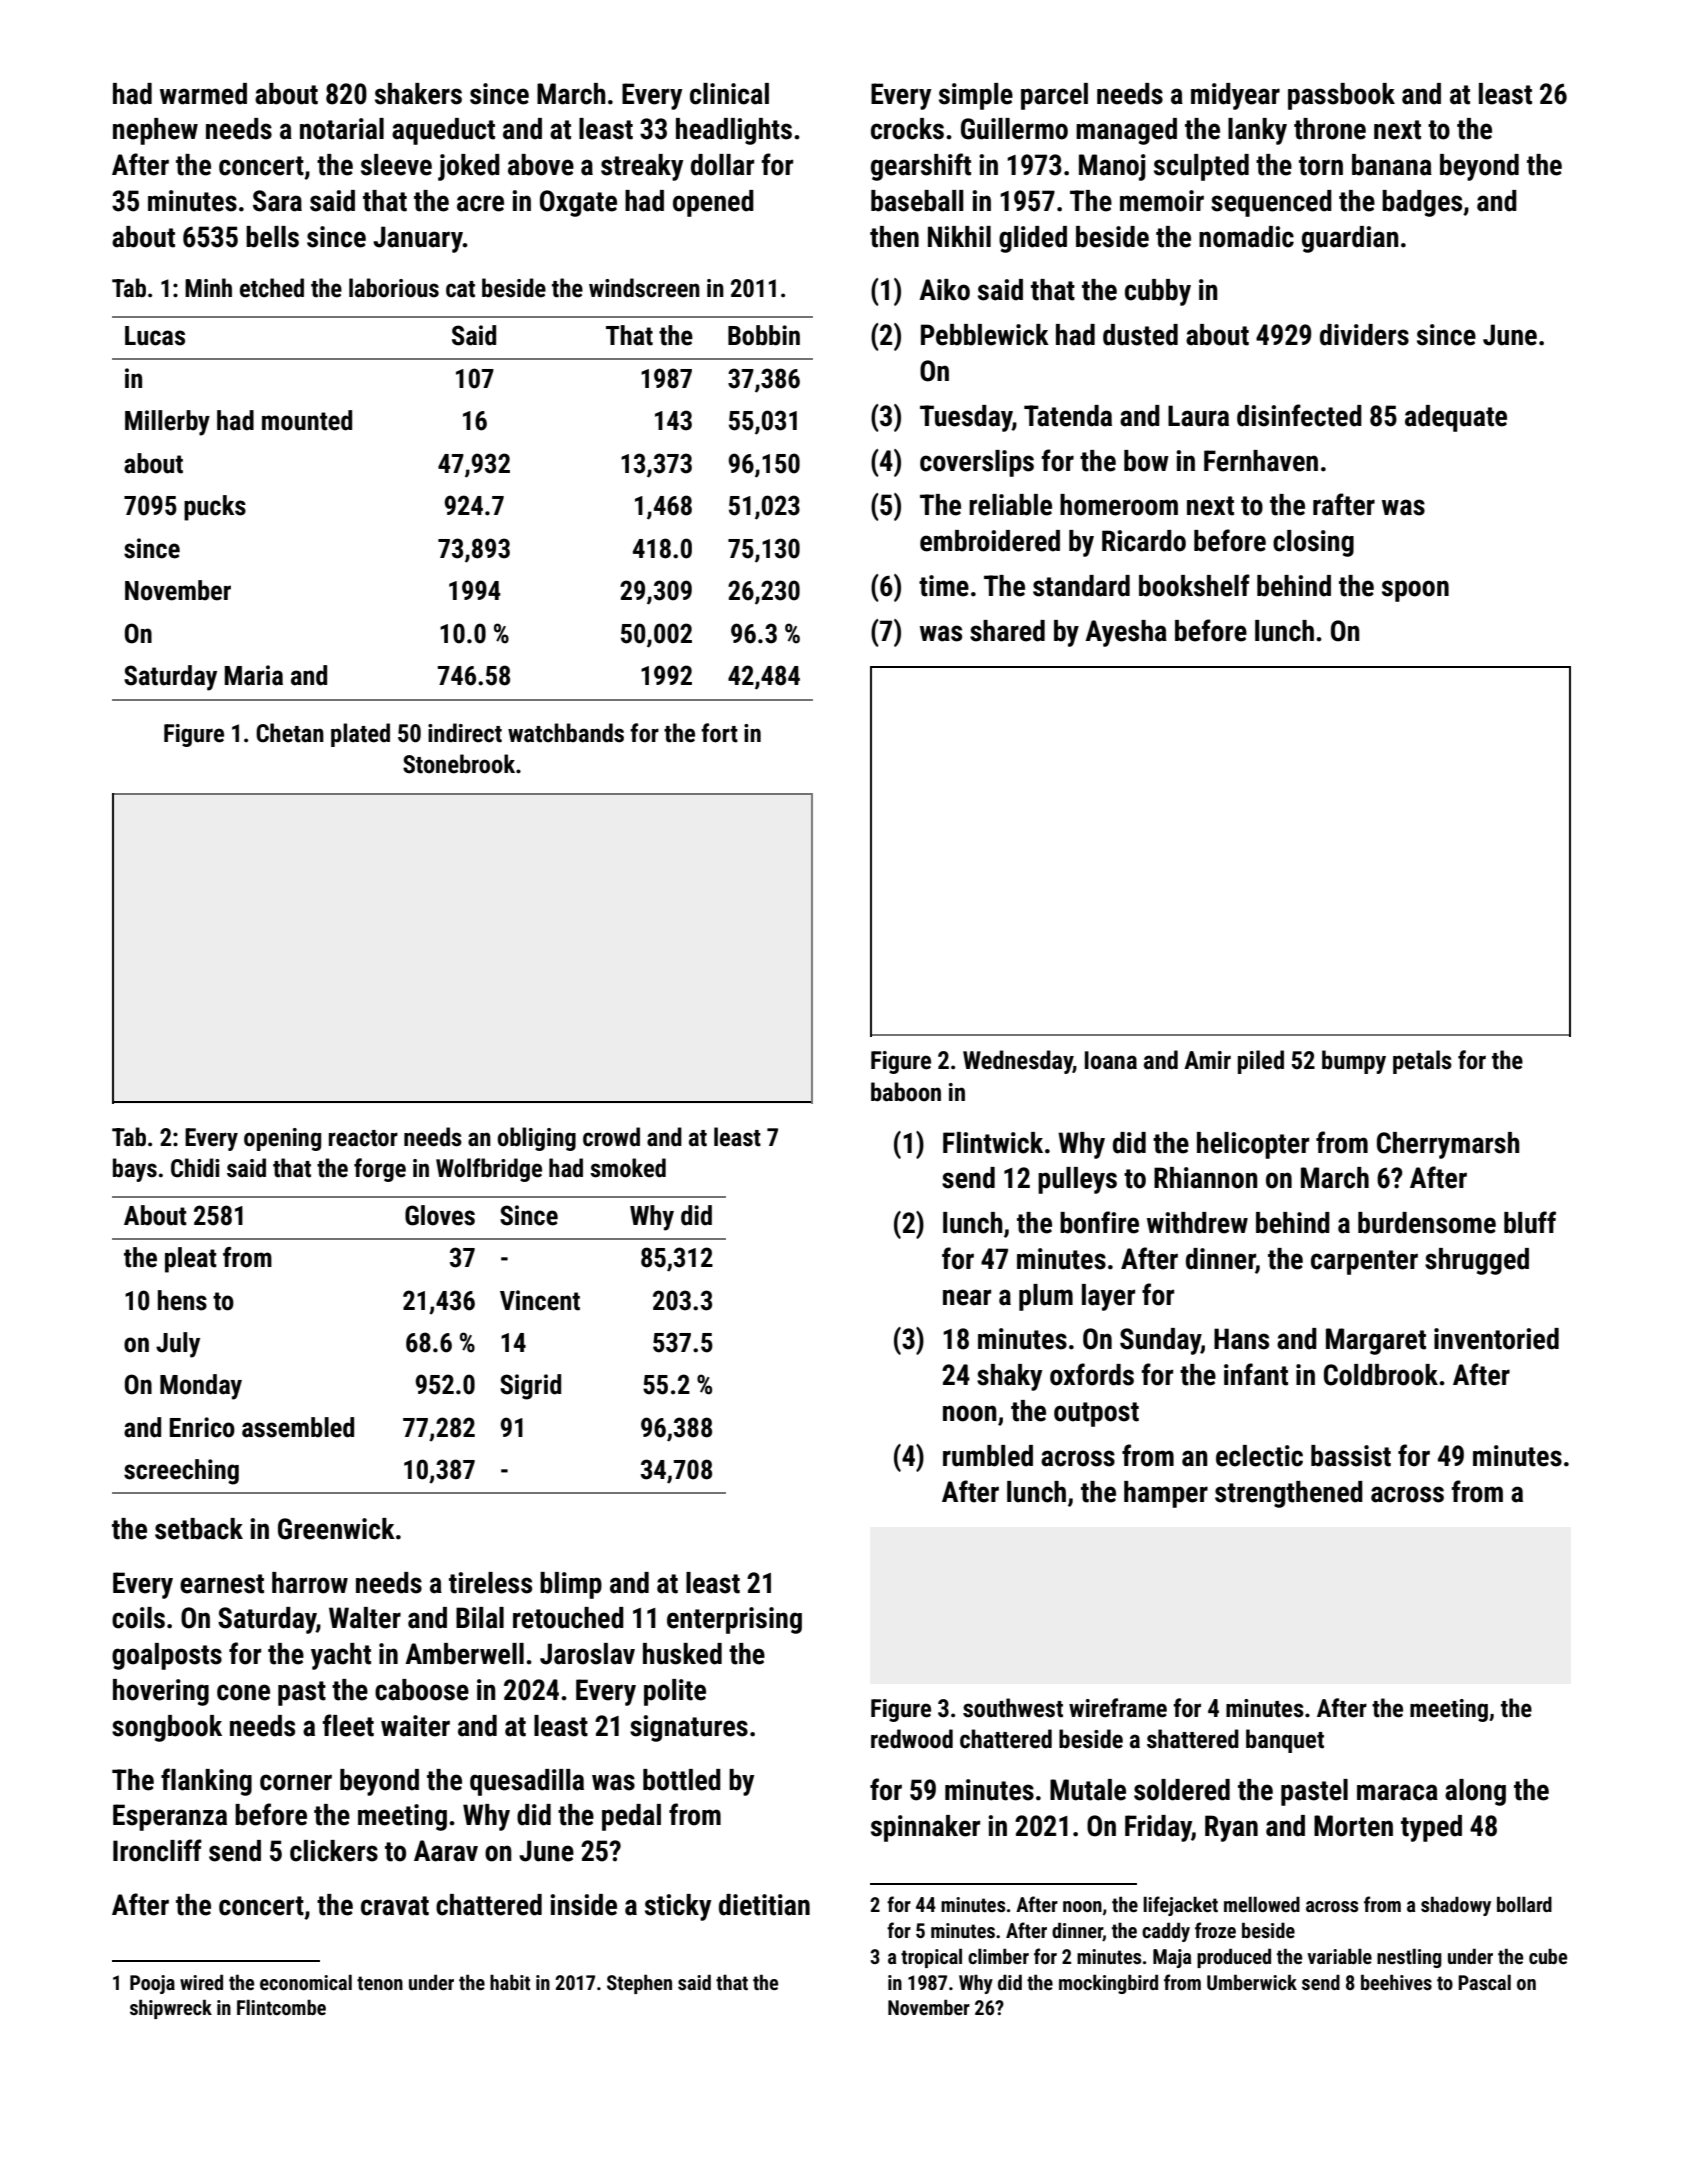 The image size is (1683, 2178). What do you see at coordinates (1207, 1060) in the screenshot?
I see `Amir` at bounding box center [1207, 1060].
